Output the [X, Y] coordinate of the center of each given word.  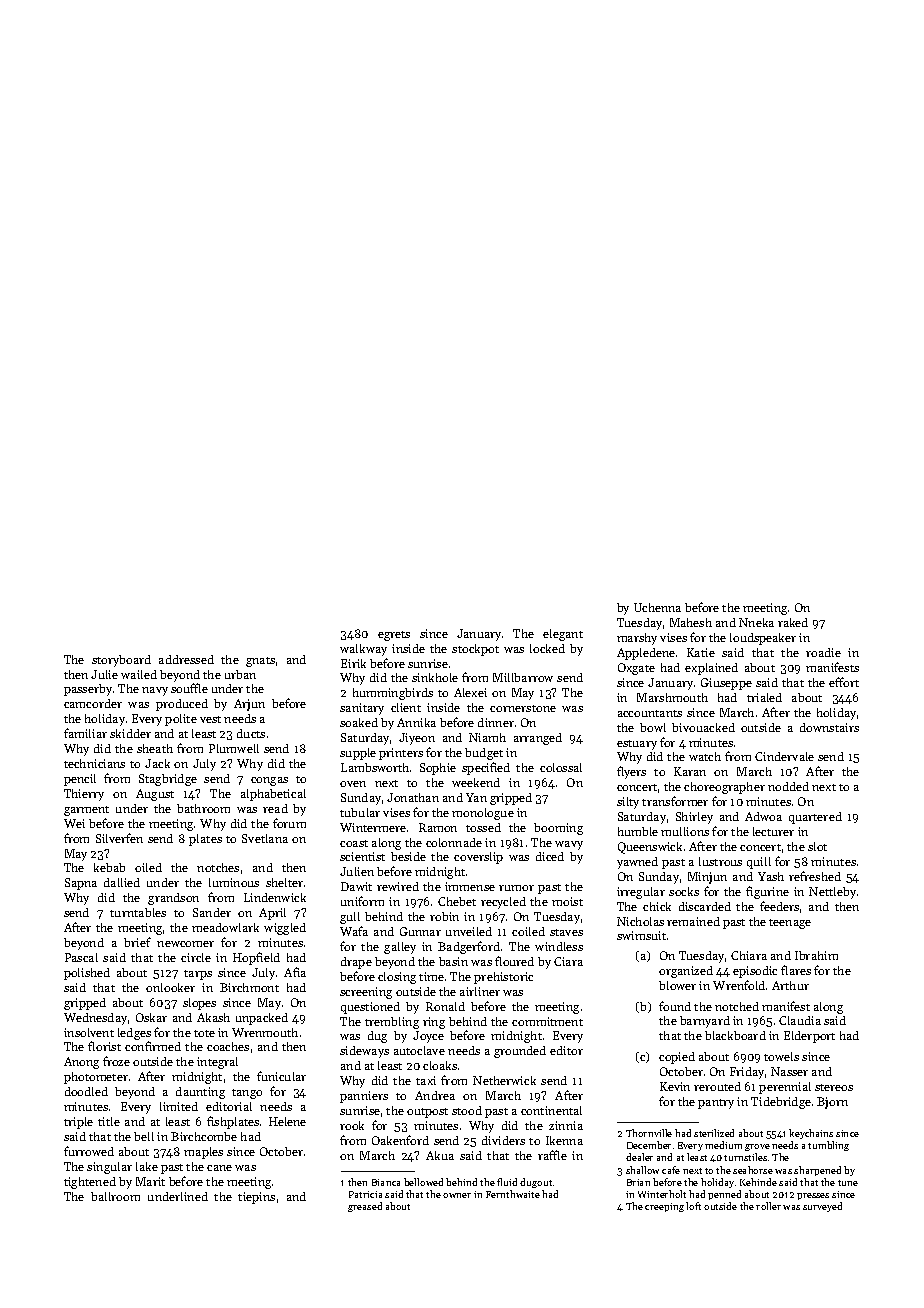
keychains [811, 1134]
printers [401, 754]
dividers [503, 1140]
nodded [788, 786]
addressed [186, 659]
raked [793, 622]
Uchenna [657, 607]
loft [693, 1206]
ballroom [115, 1196]
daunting [200, 1093]
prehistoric [503, 978]
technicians [94, 763]
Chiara [749, 955]
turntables [138, 912]
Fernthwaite [513, 1194]
